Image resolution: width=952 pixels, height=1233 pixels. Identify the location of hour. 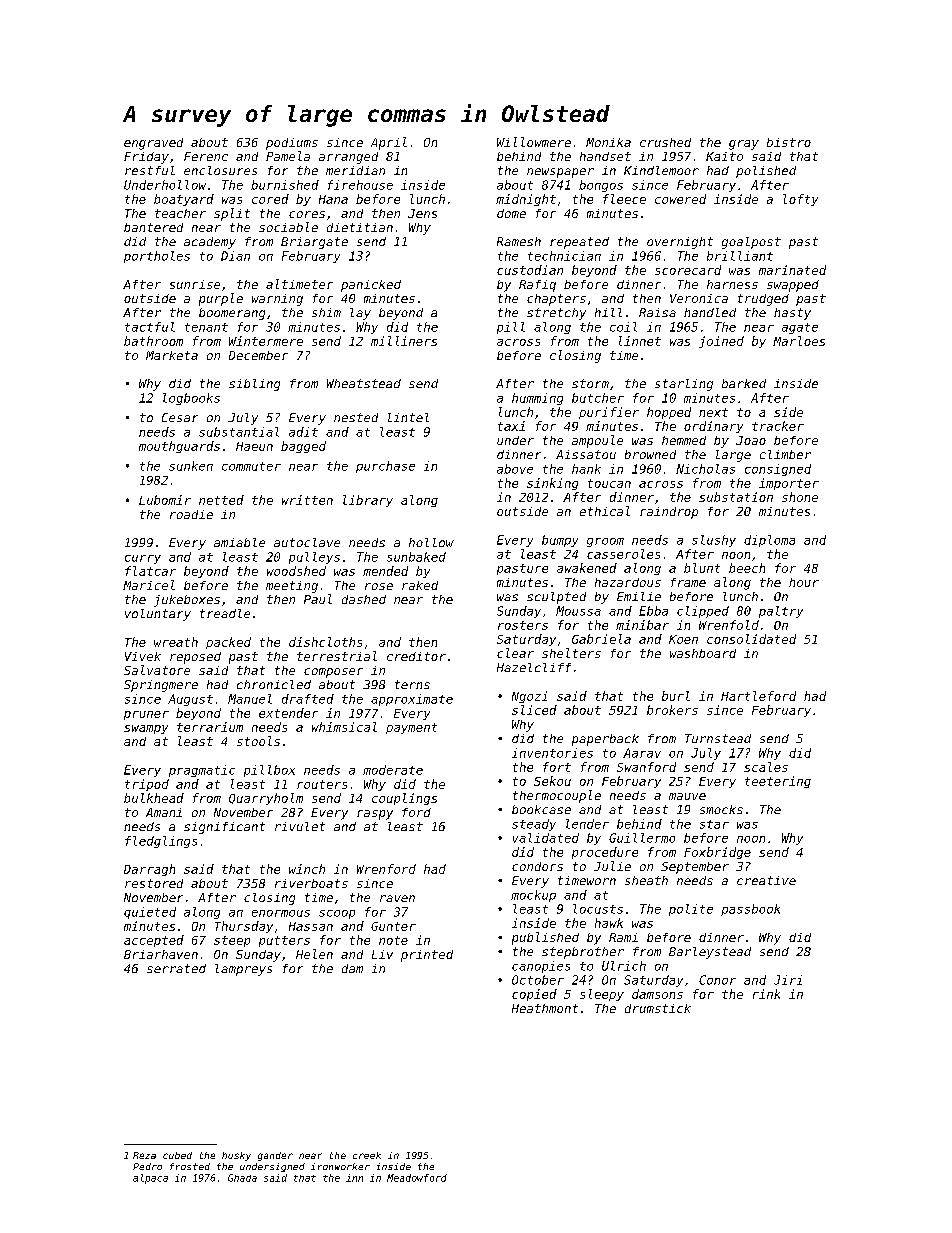
(804, 582).
